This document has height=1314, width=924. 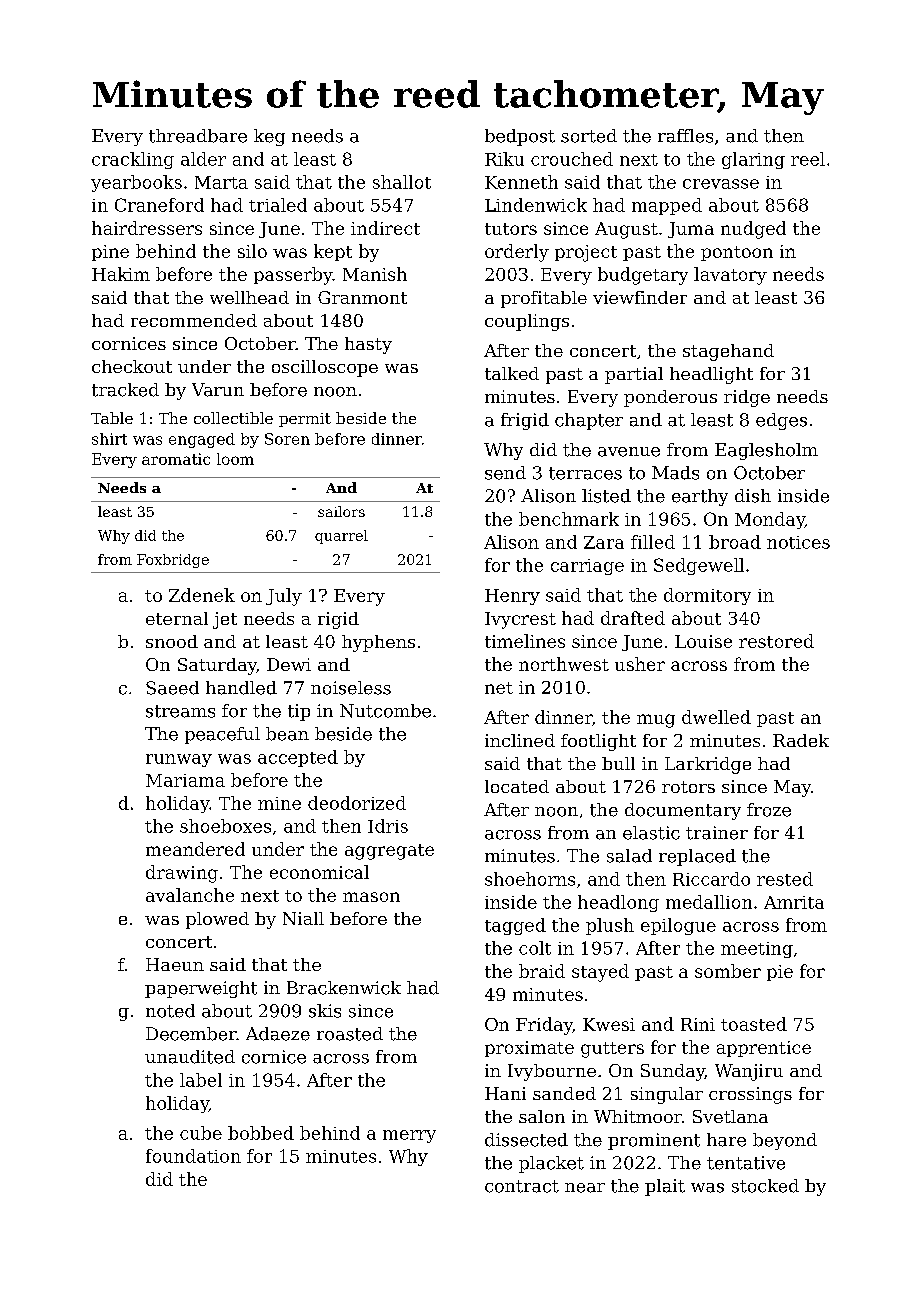 What do you see at coordinates (109, 439) in the document?
I see `shirt` at bounding box center [109, 439].
